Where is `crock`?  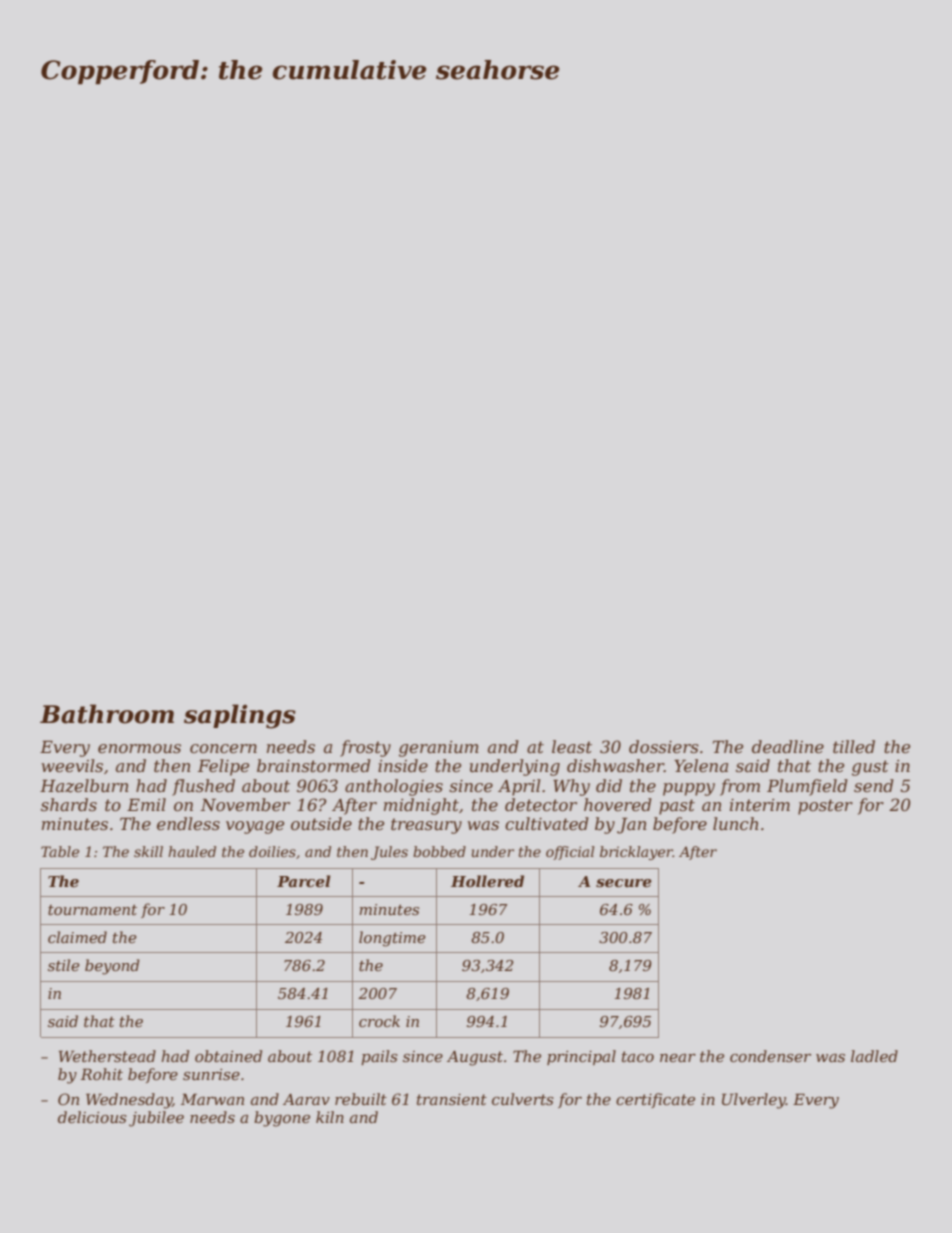 crock is located at coordinates (379, 1021).
